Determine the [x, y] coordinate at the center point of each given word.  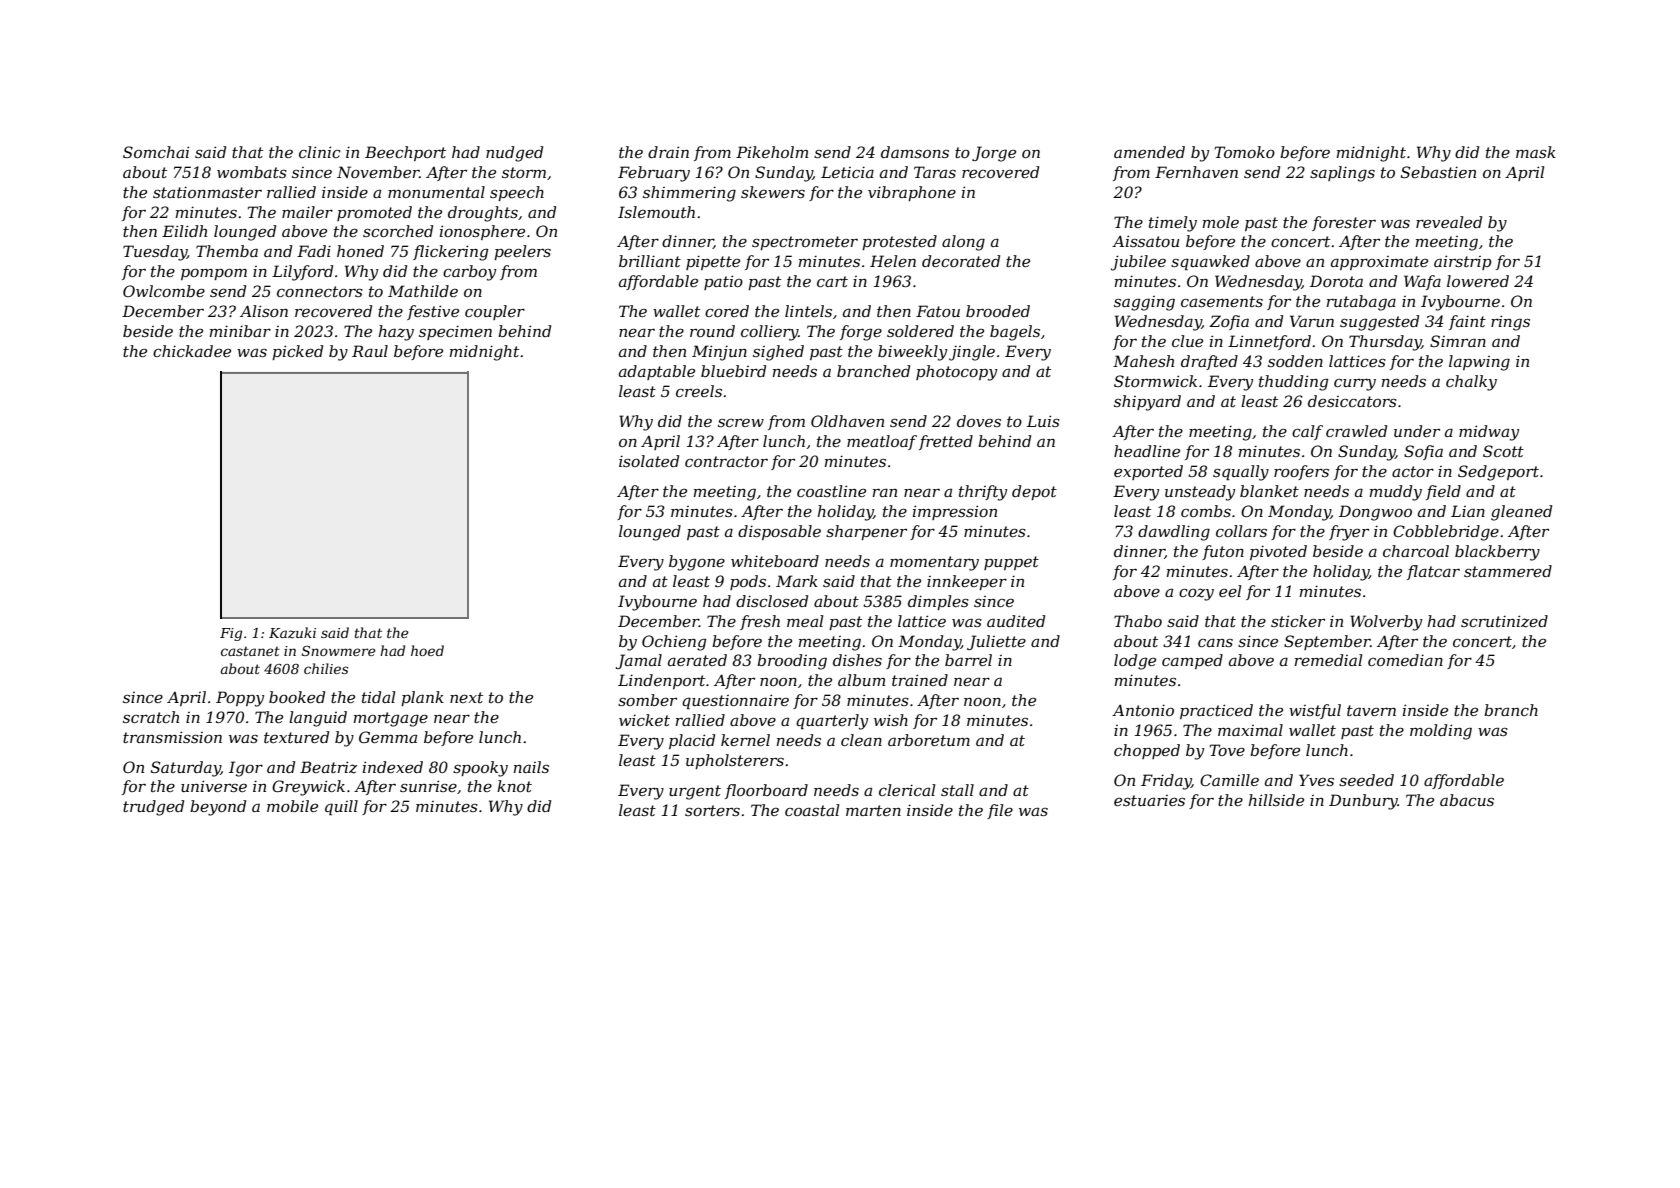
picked [297, 352]
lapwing [1479, 363]
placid [692, 741]
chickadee [192, 351]
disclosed [772, 601]
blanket [1269, 491]
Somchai [156, 152]
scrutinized [1504, 621]
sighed [778, 353]
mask [1536, 152]
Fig [231, 634]
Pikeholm [772, 152]
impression [955, 512]
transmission [172, 737]
